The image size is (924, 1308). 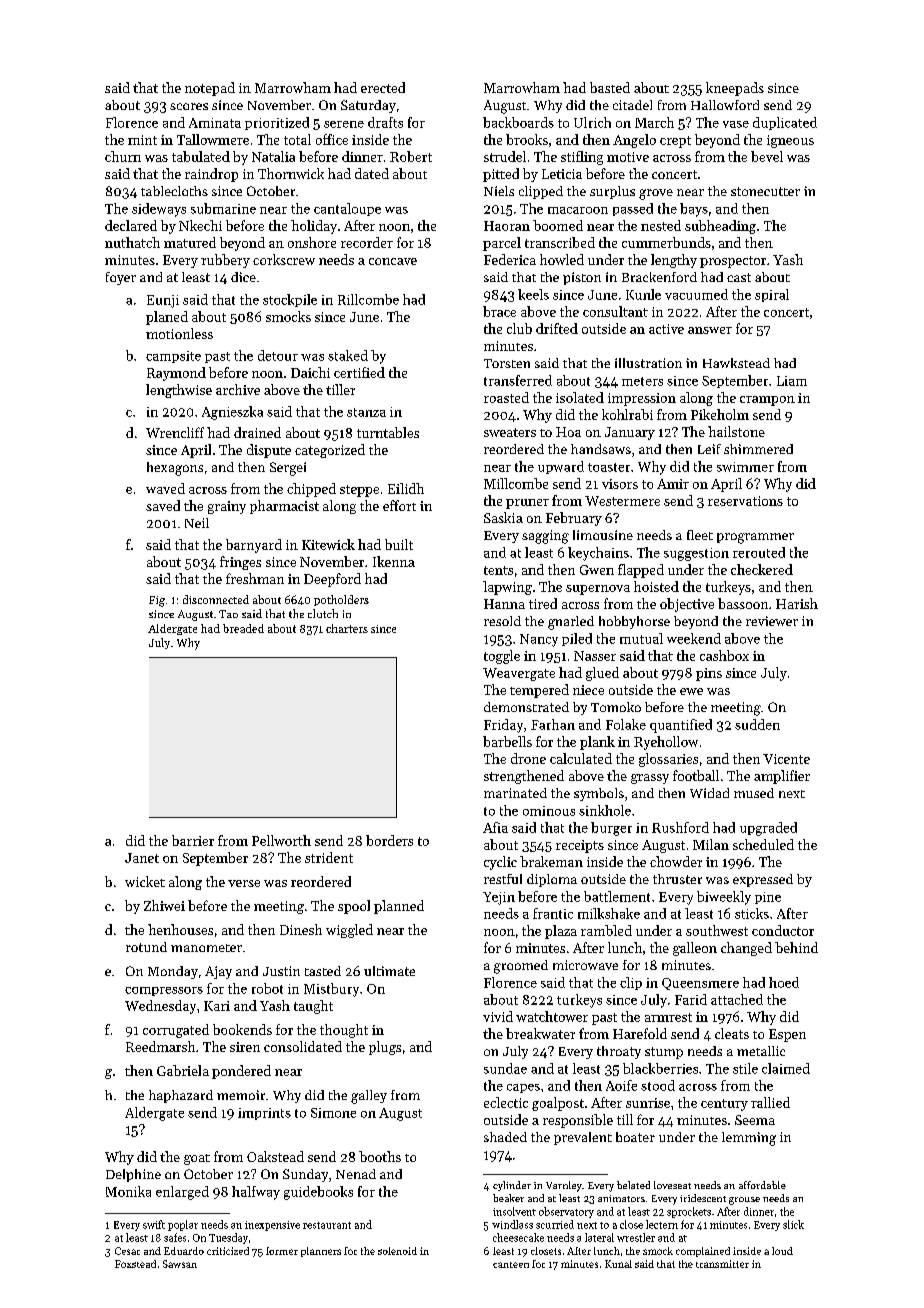 I want to click on borders, so click(x=389, y=840).
